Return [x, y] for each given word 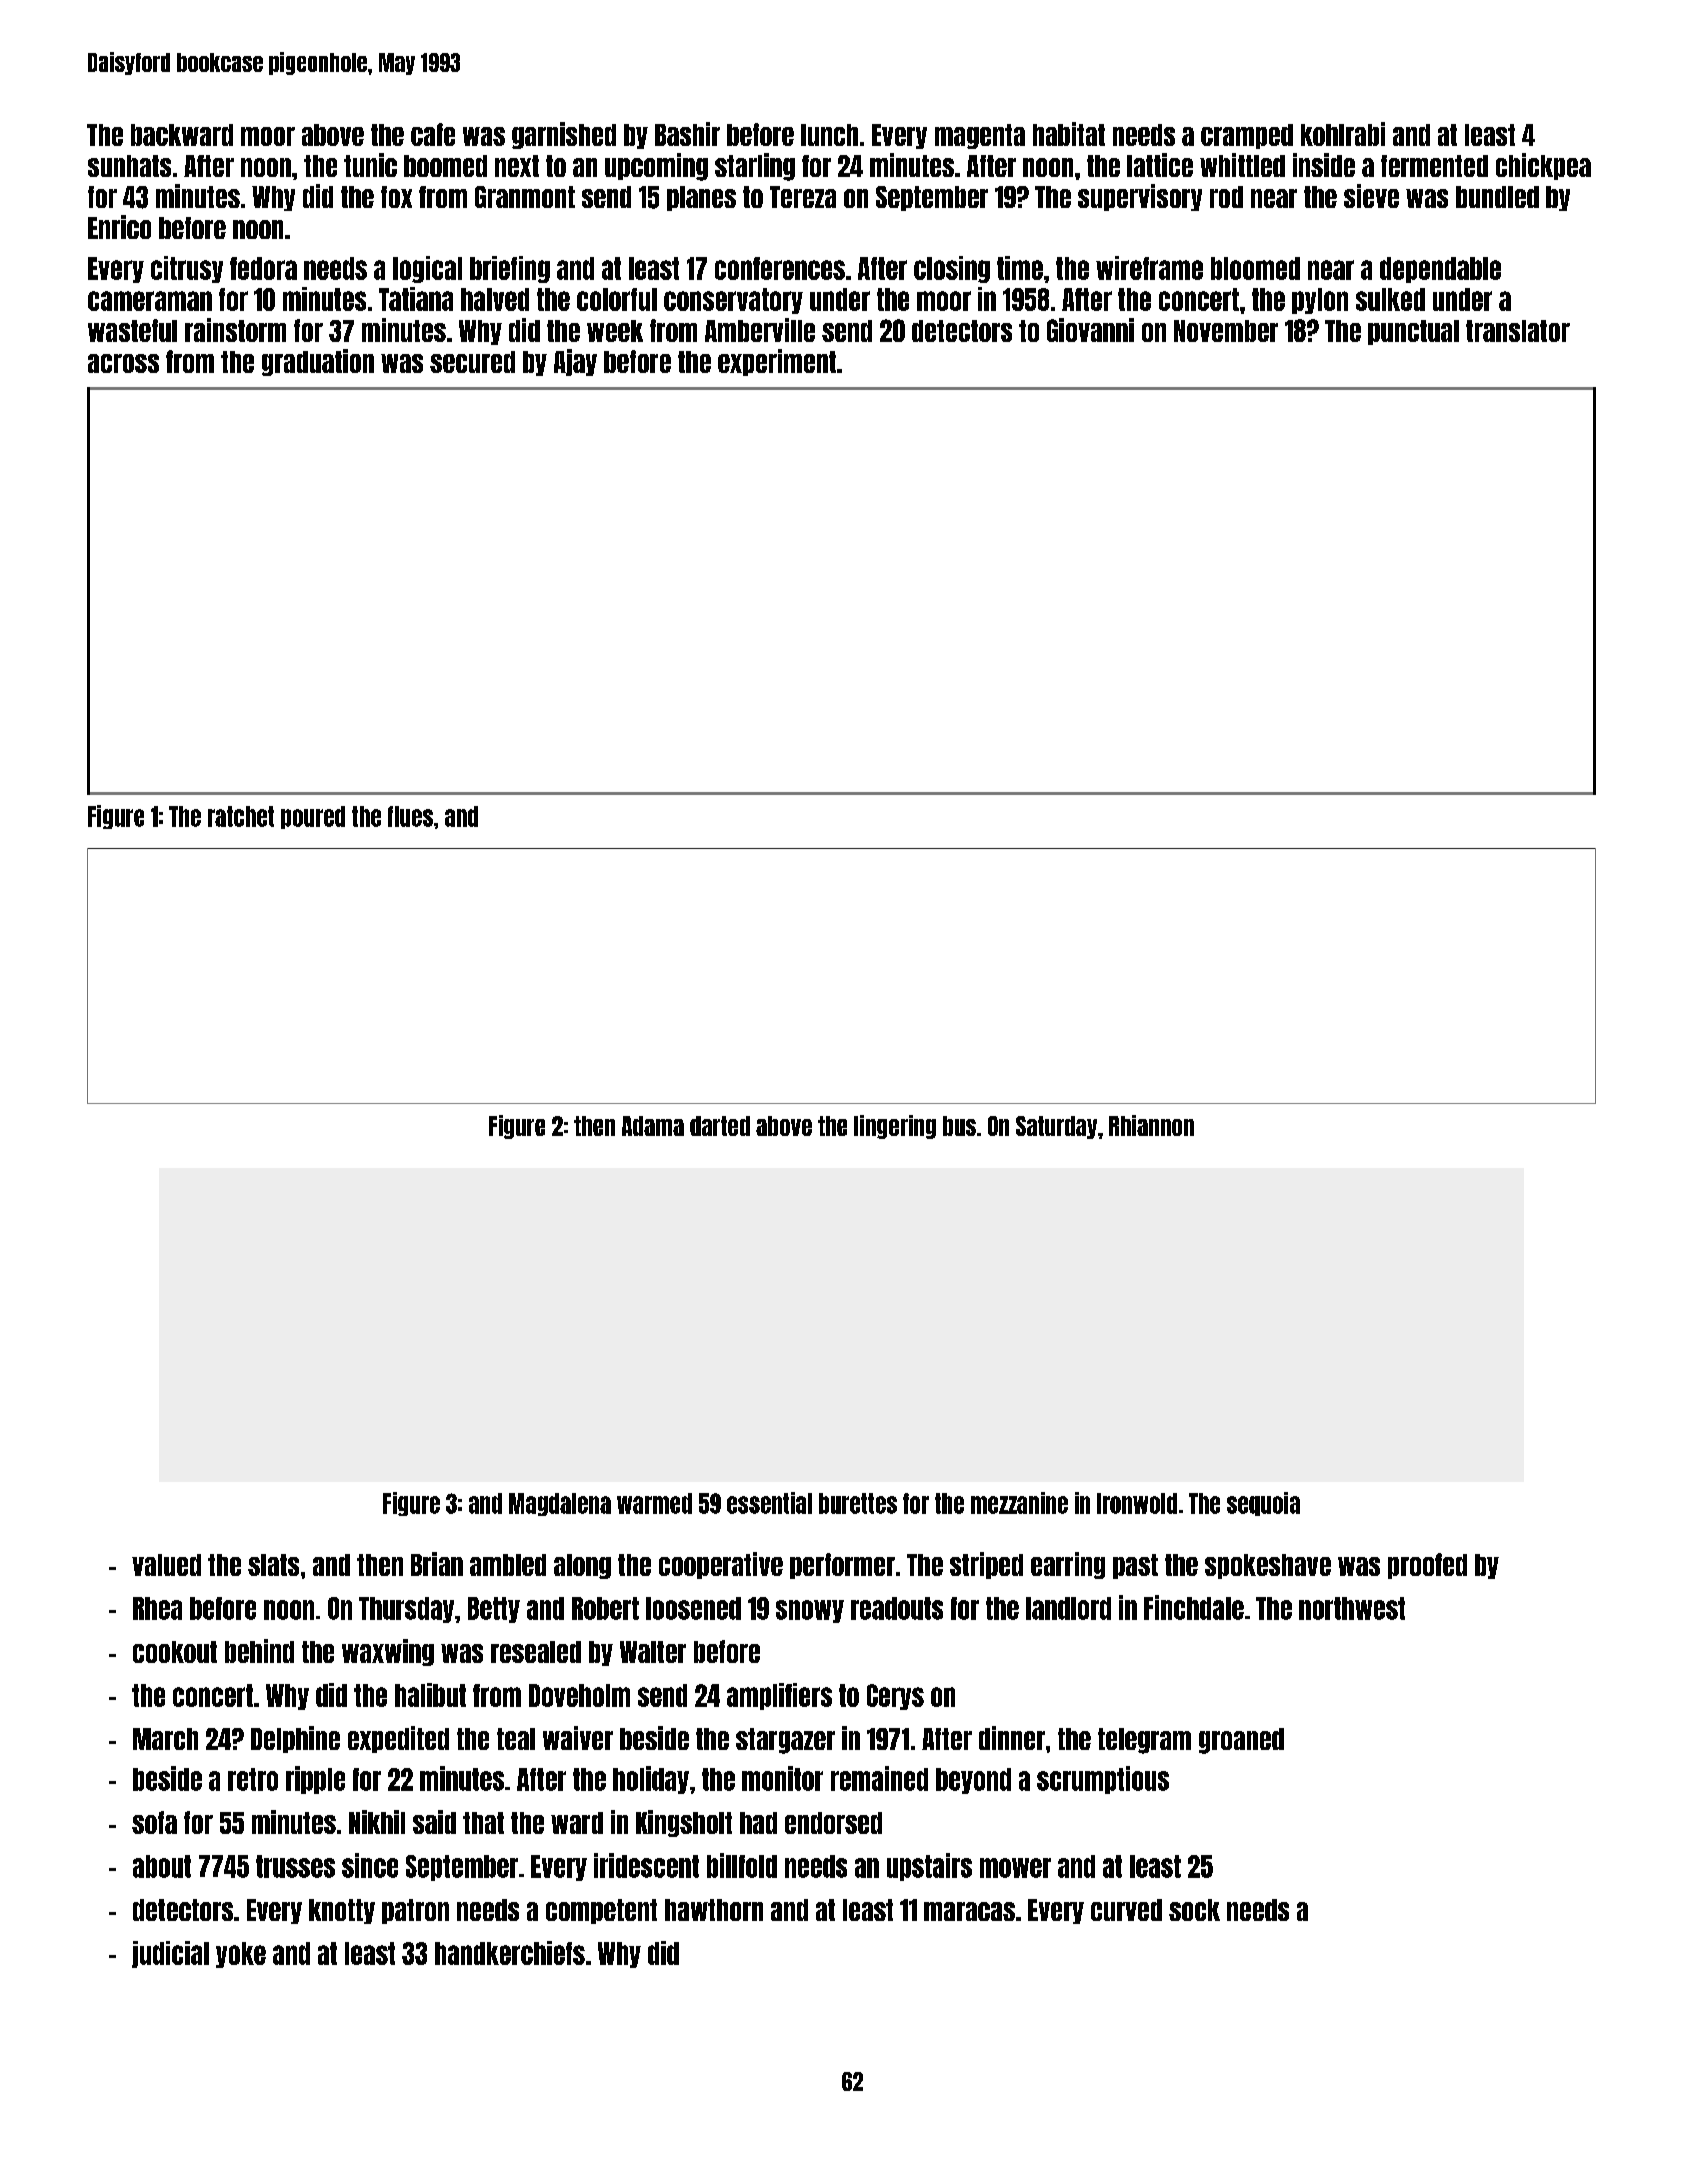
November [1226, 331]
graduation [318, 362]
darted [720, 1126]
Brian [437, 1564]
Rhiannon [1151, 1125]
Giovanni [1090, 330]
